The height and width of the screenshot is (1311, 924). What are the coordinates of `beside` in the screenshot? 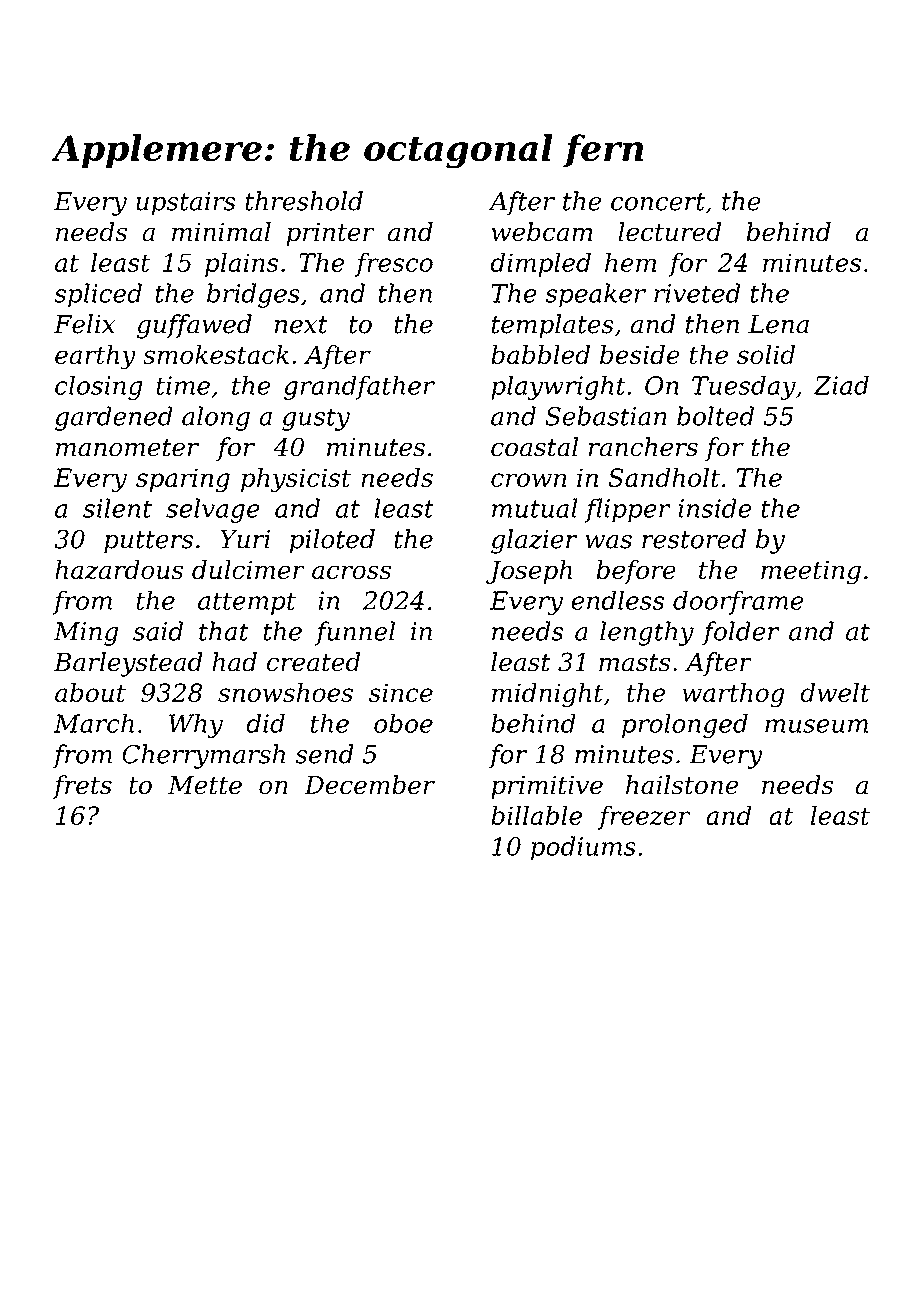 It's located at (640, 355).
